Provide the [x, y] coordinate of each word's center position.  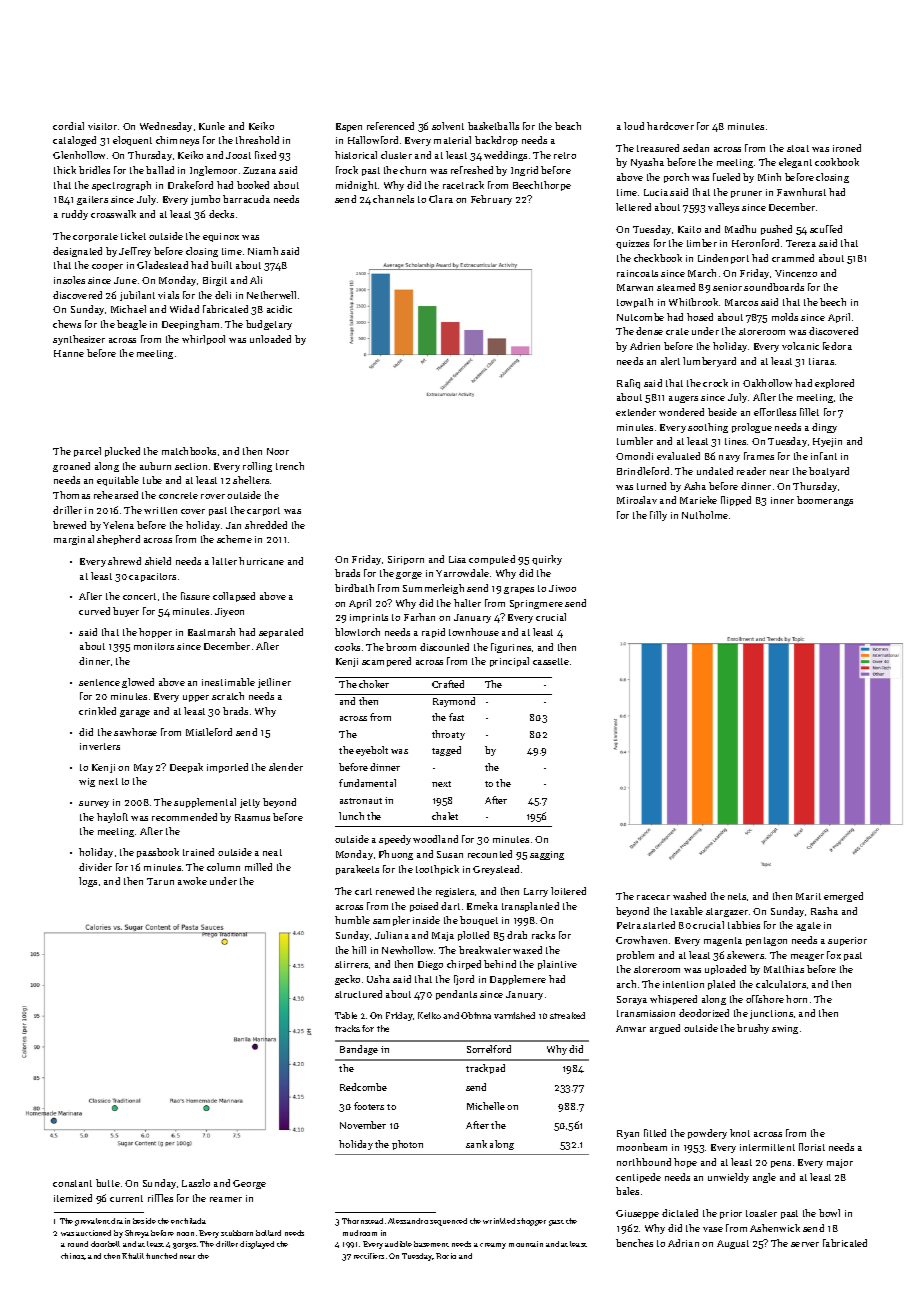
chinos [73, 1256]
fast [456, 717]
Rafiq [628, 384]
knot [740, 1133]
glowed [138, 683]
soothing [708, 428]
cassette [551, 661]
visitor [102, 126]
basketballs [493, 126]
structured [358, 994]
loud [634, 126]
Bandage [359, 1050]
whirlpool [203, 340]
